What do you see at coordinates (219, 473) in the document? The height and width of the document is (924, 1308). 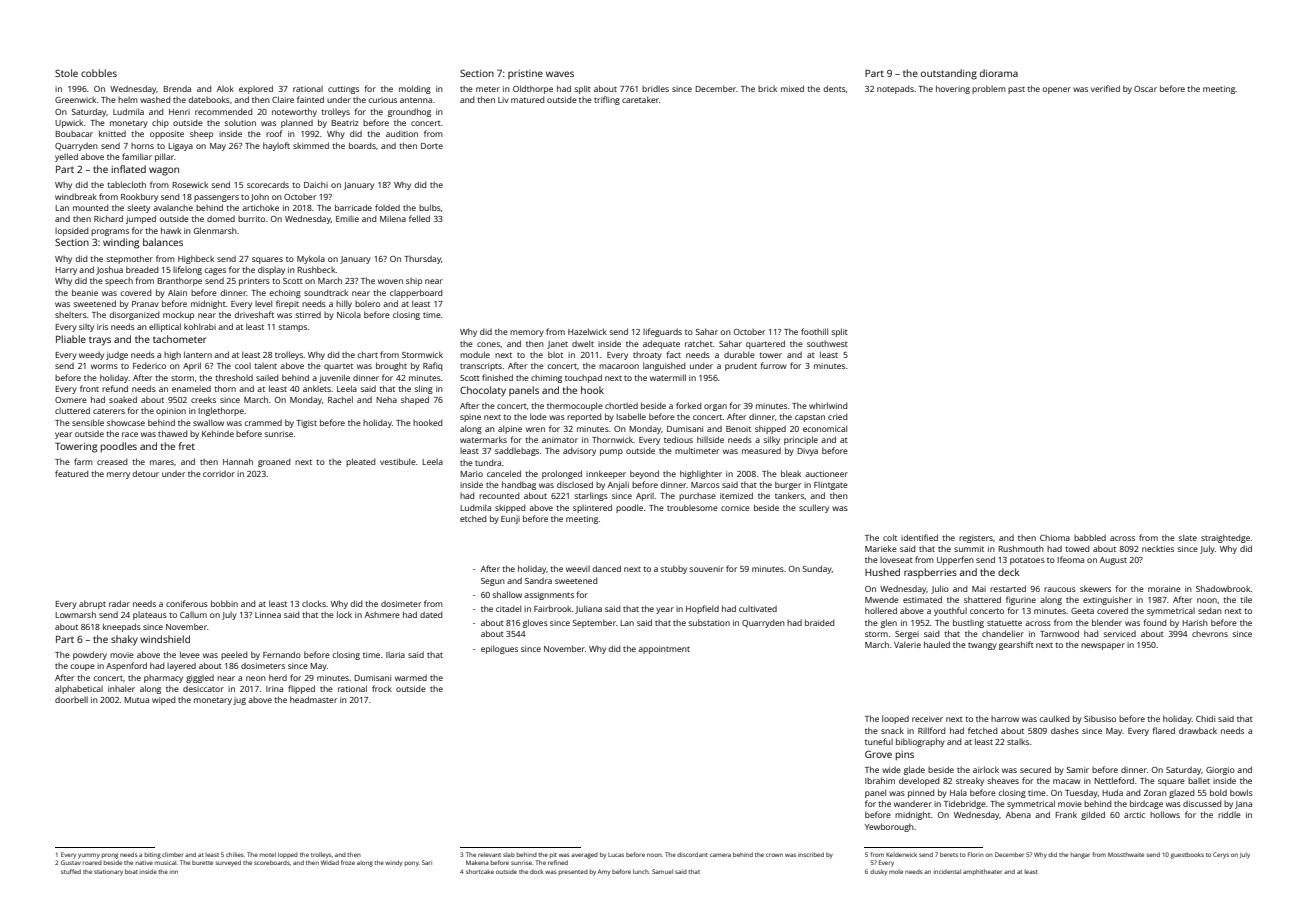 I see `corridor` at bounding box center [219, 473].
